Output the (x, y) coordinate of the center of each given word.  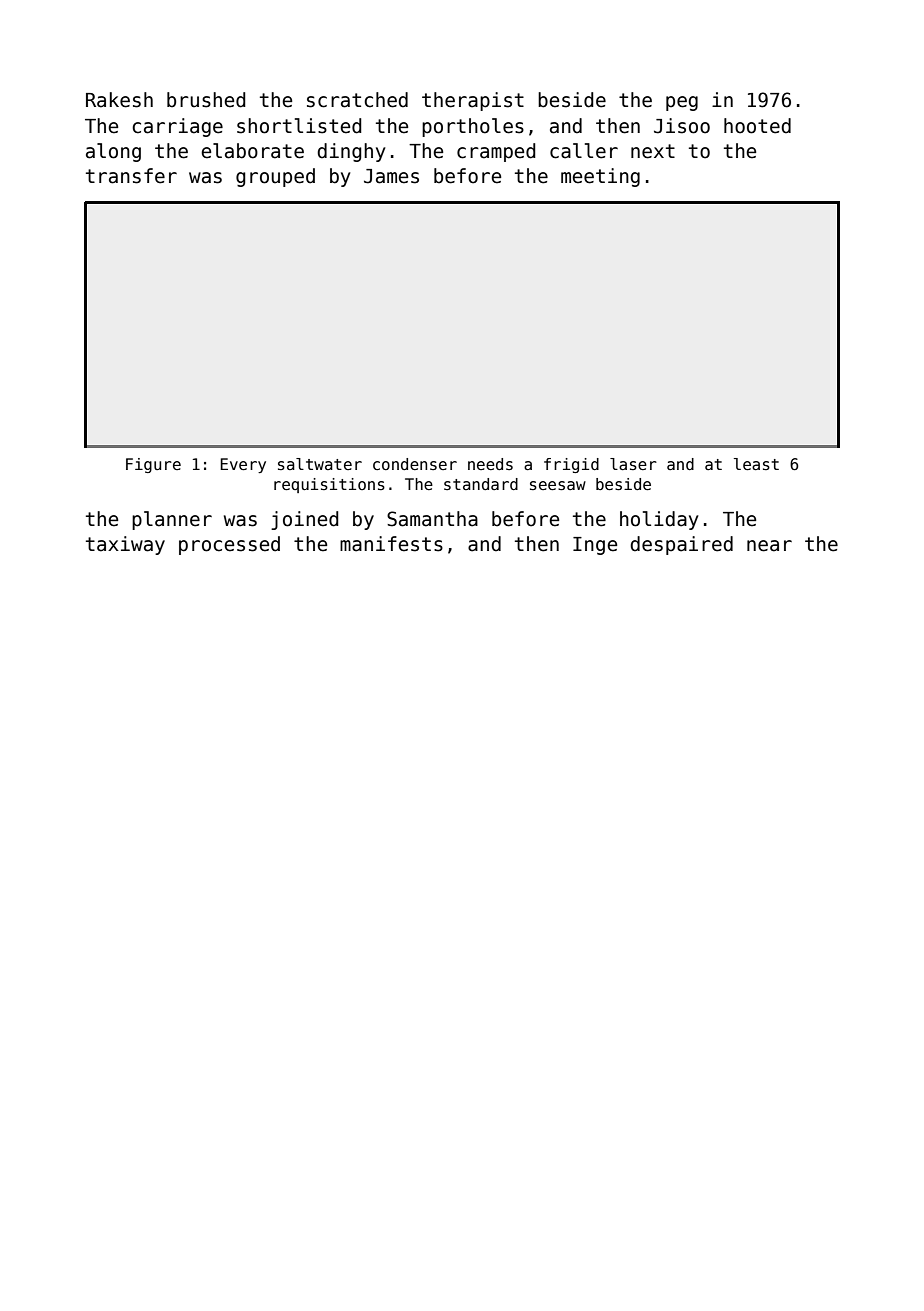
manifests (391, 544)
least (756, 464)
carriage (177, 127)
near (769, 546)
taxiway (125, 545)
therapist (473, 101)
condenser (415, 464)
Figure (153, 465)
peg (682, 103)
